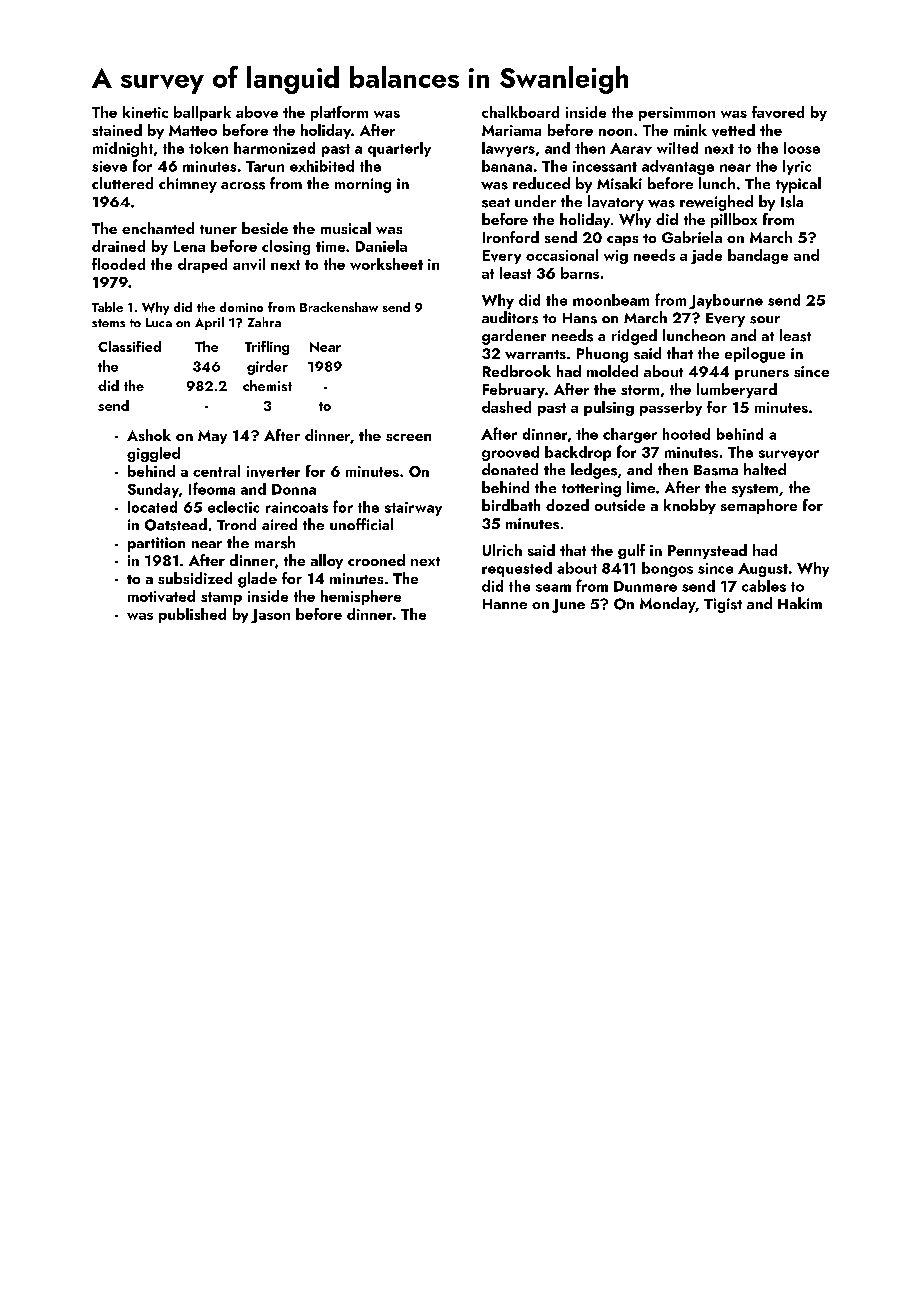  Describe the element at coordinates (361, 524) in the screenshot. I see `unofficial` at that location.
